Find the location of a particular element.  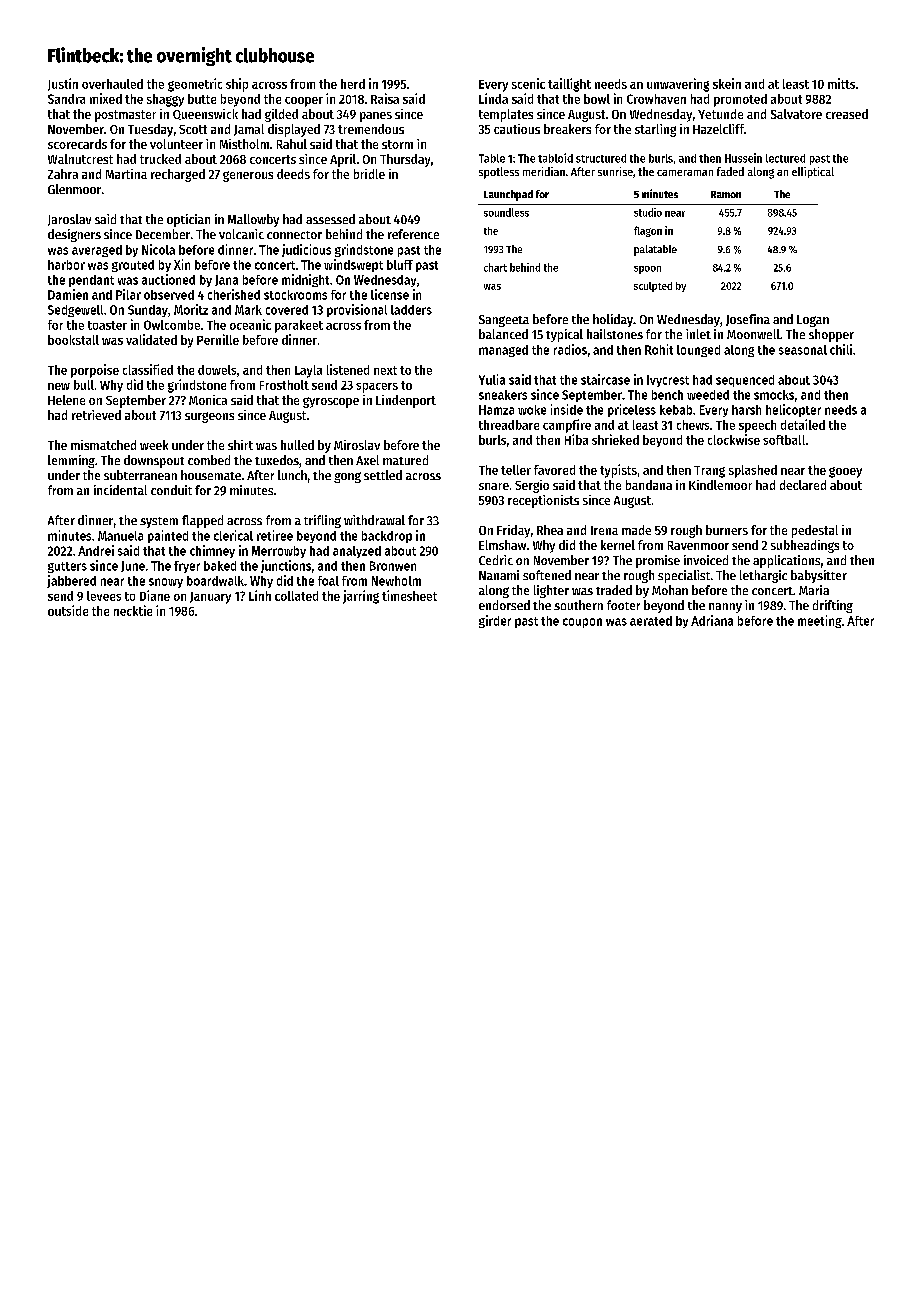

helicopter is located at coordinates (793, 410).
